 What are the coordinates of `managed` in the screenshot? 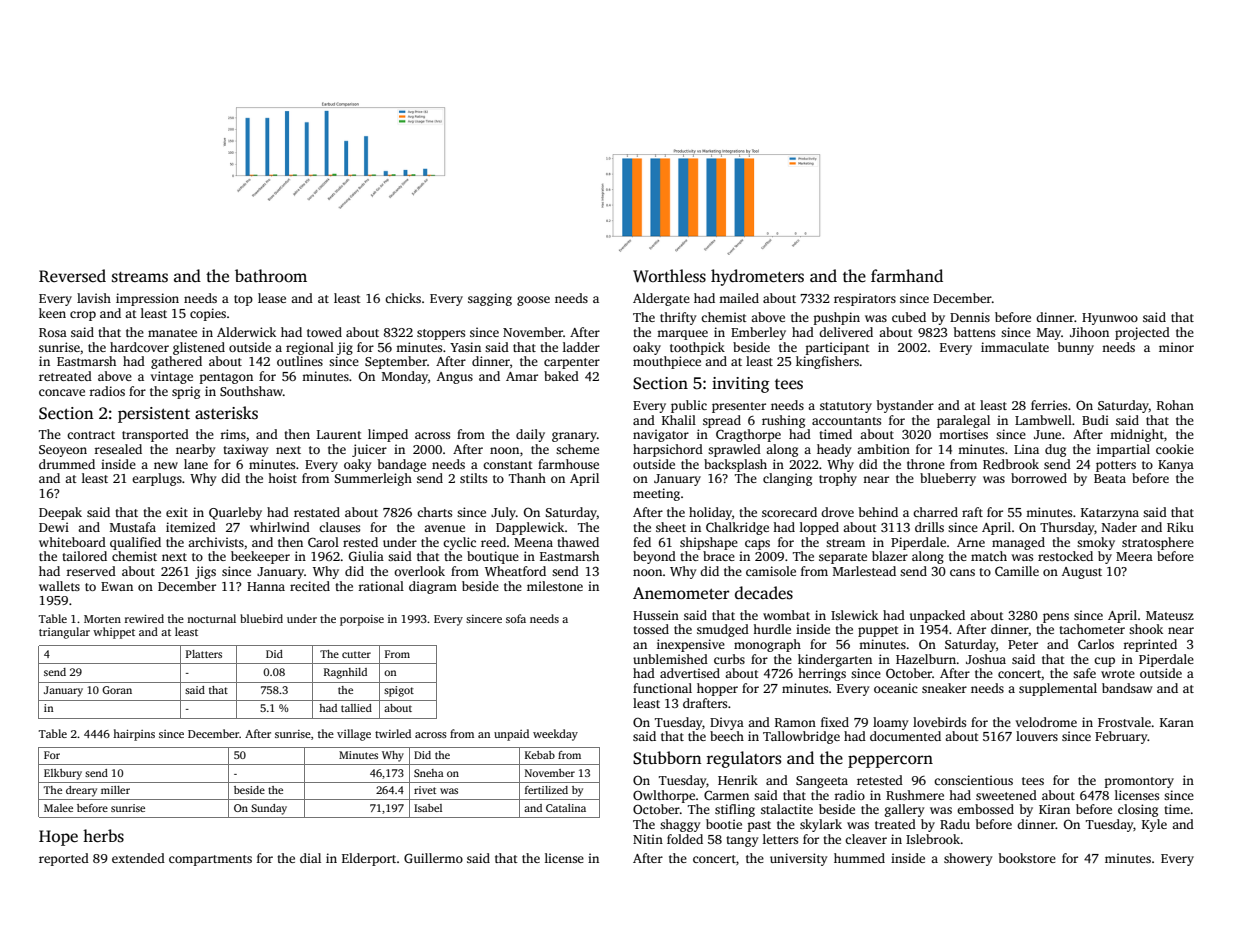 It's located at (1018, 543).
